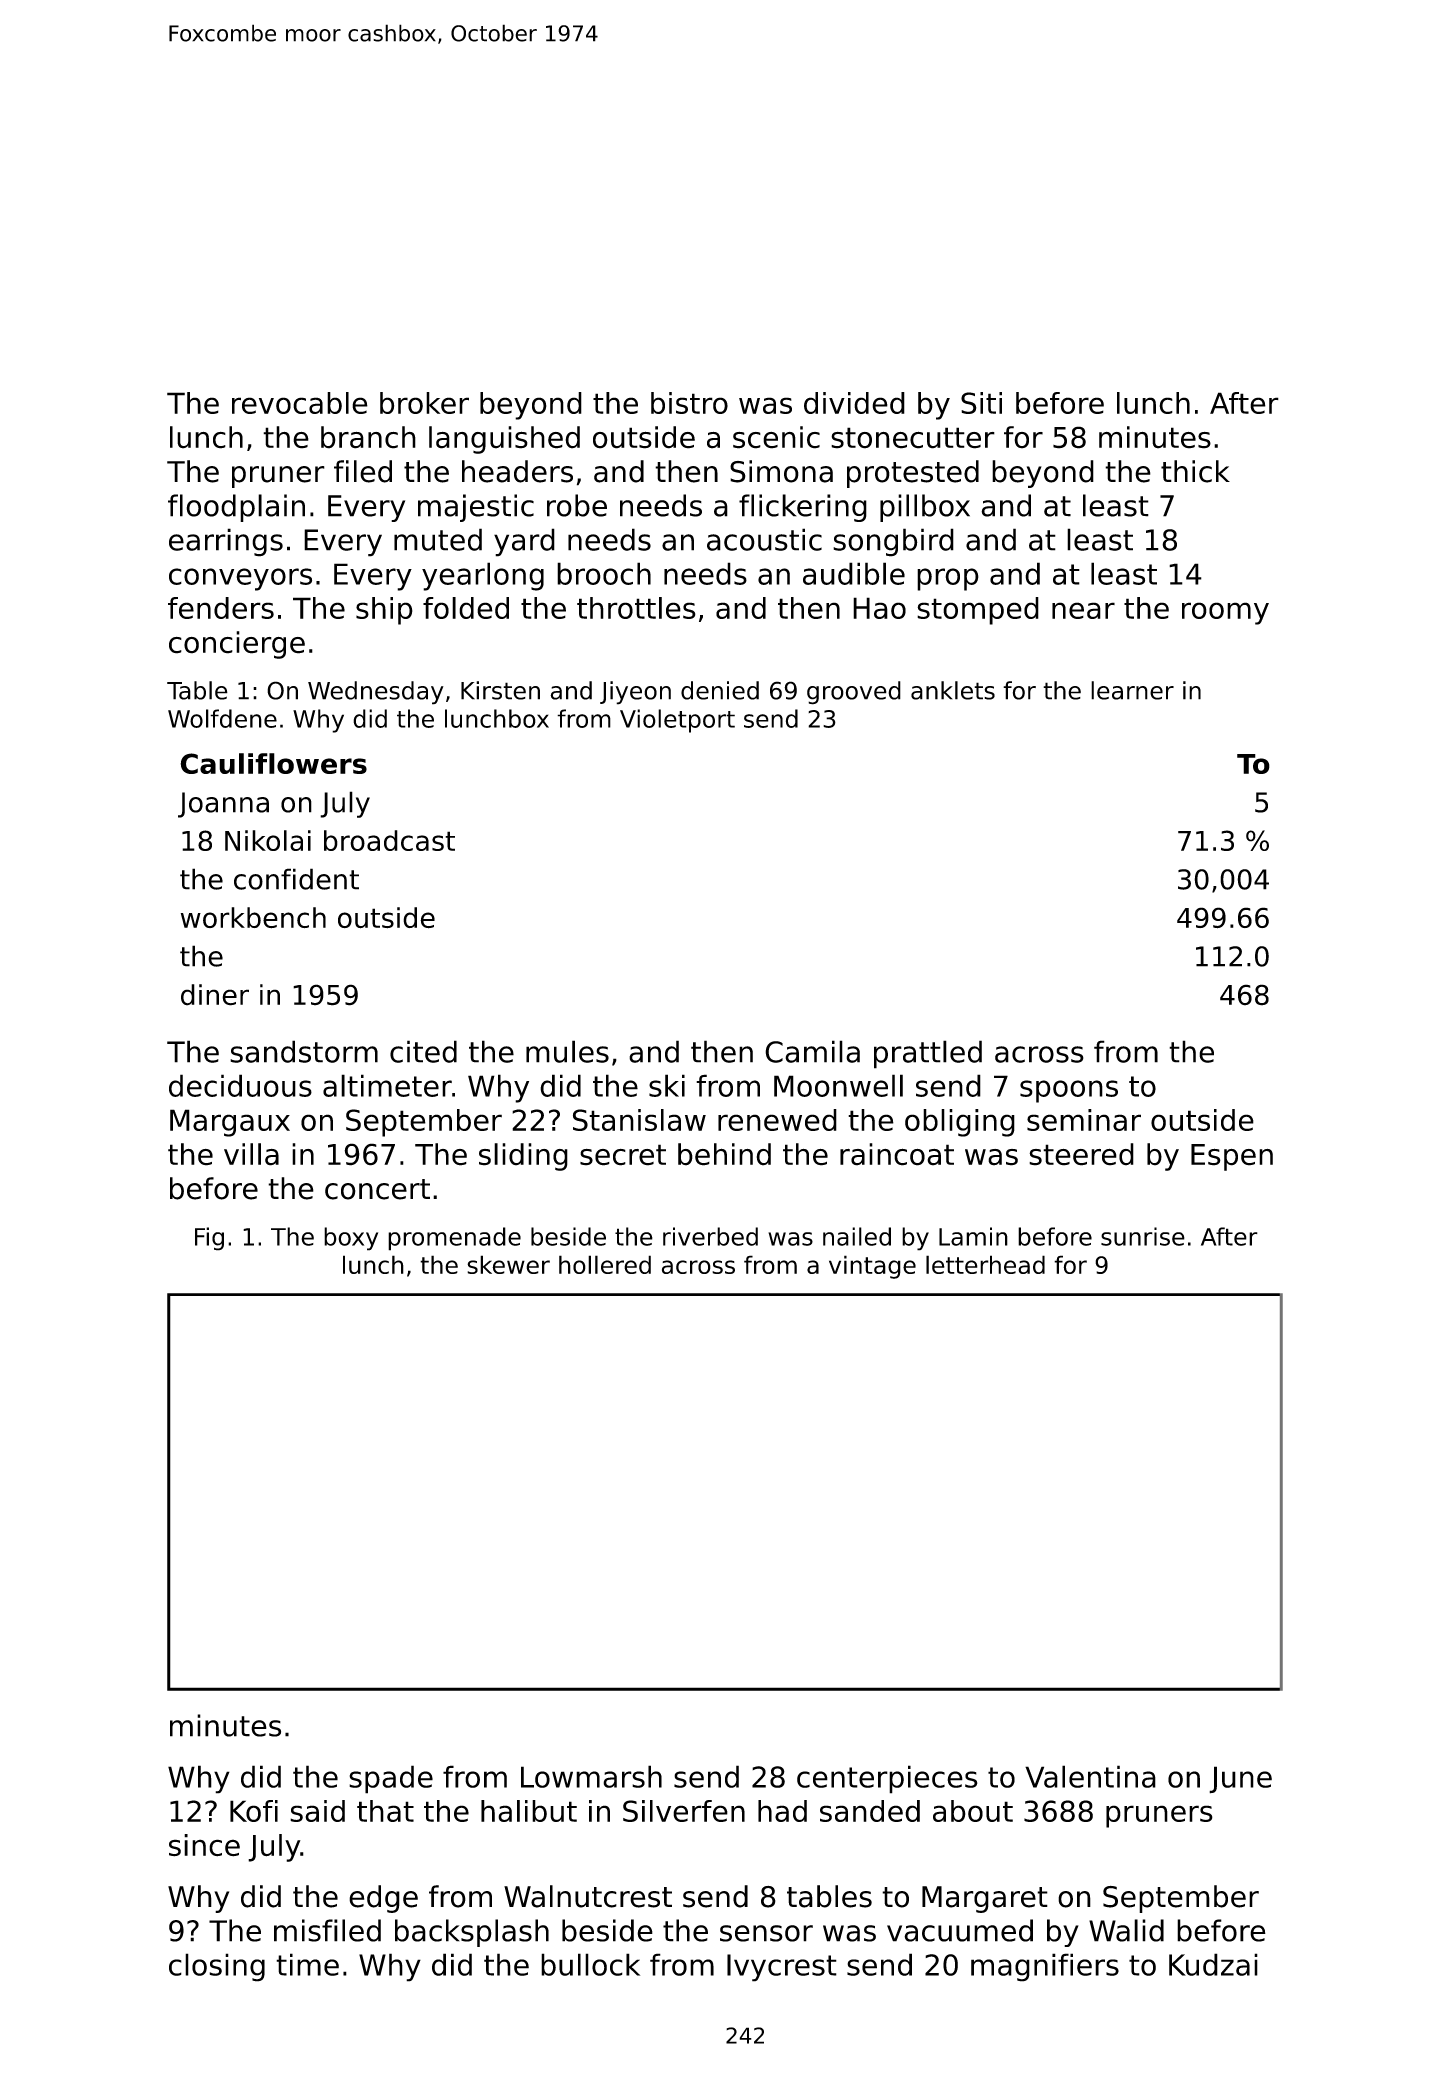 The width and height of the screenshot is (1450, 2100). I want to click on magnifiers, so click(1045, 1967).
